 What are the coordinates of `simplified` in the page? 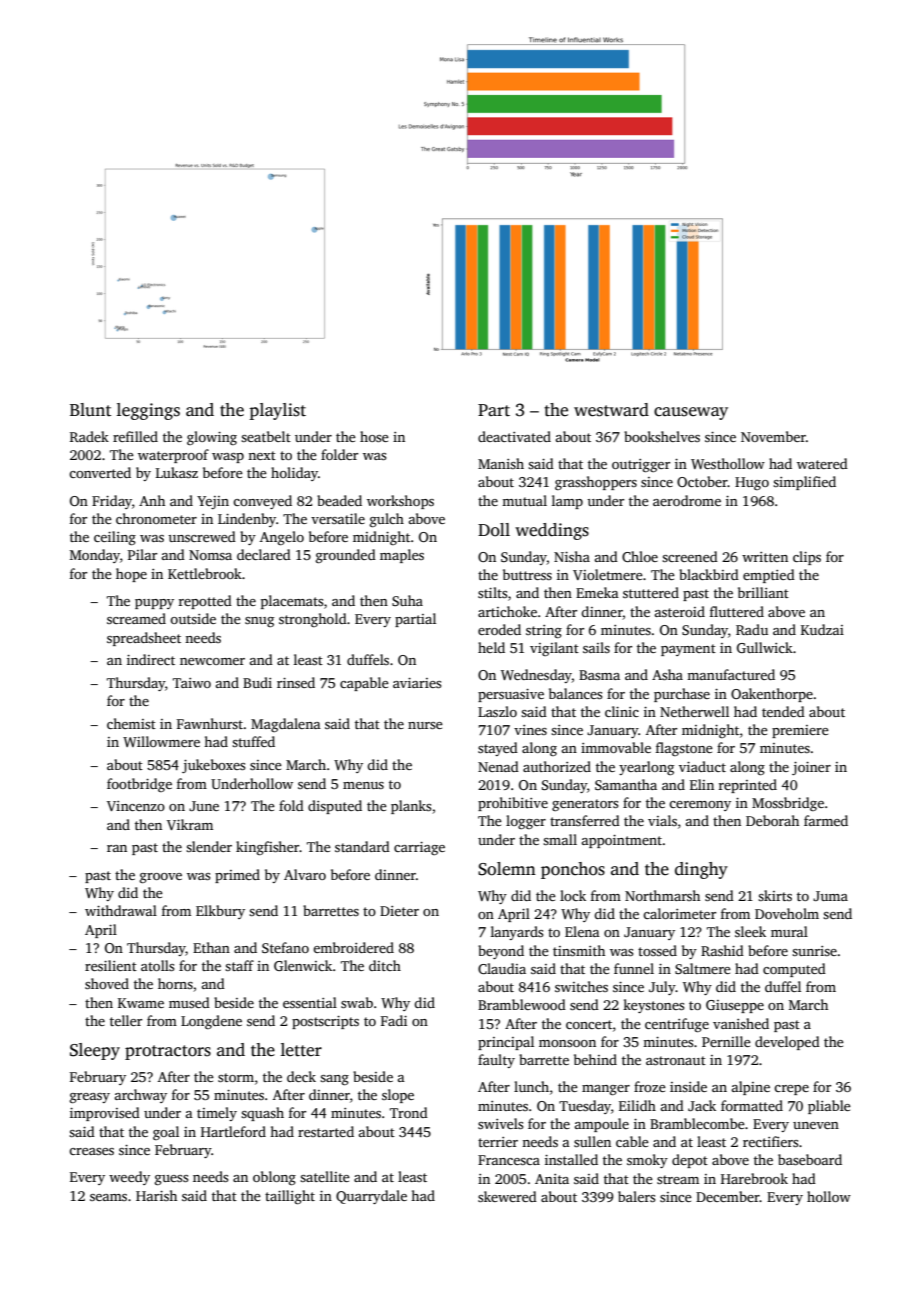 It's located at (804, 483).
